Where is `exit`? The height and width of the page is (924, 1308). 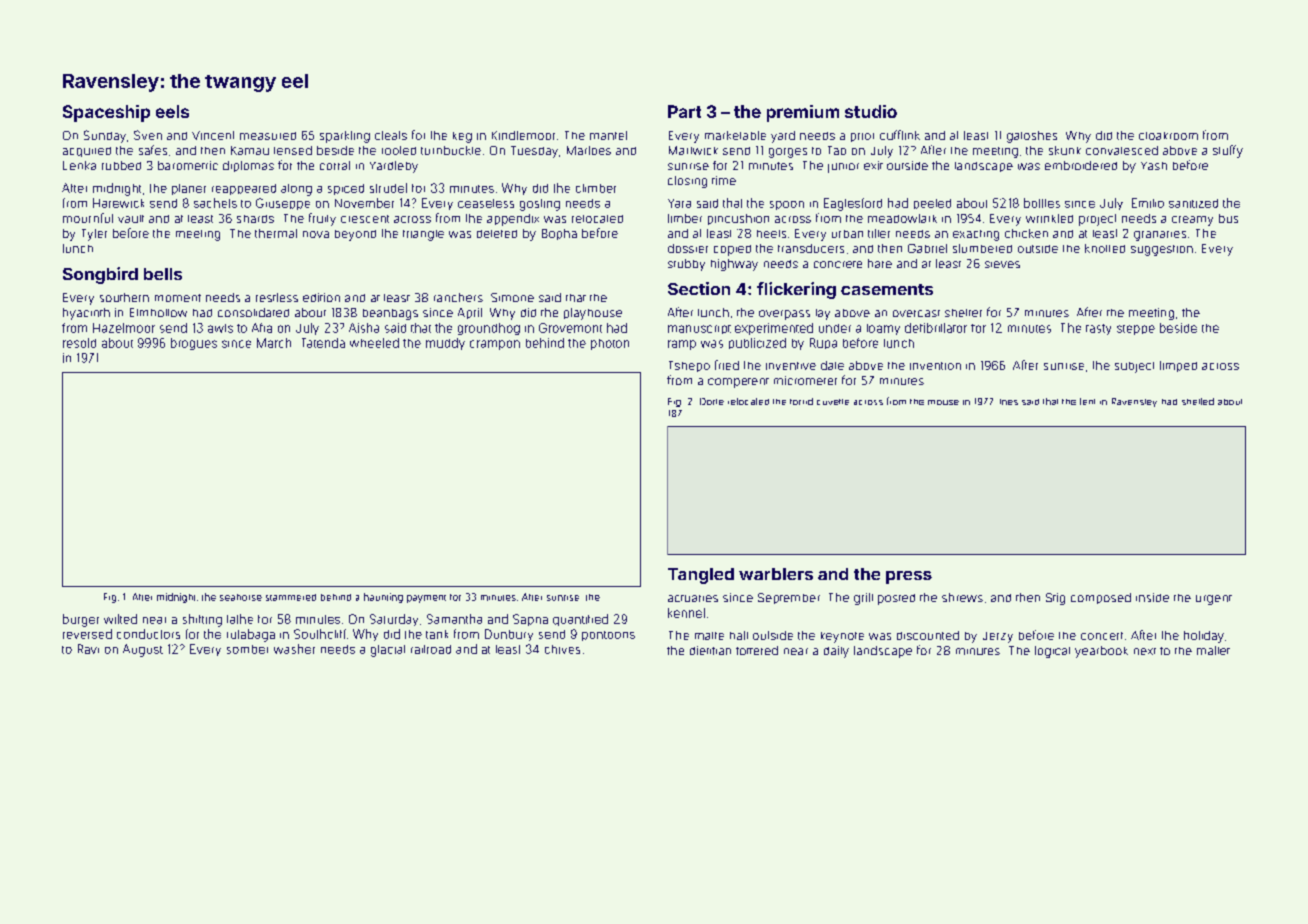
exit is located at coordinates (873, 165).
